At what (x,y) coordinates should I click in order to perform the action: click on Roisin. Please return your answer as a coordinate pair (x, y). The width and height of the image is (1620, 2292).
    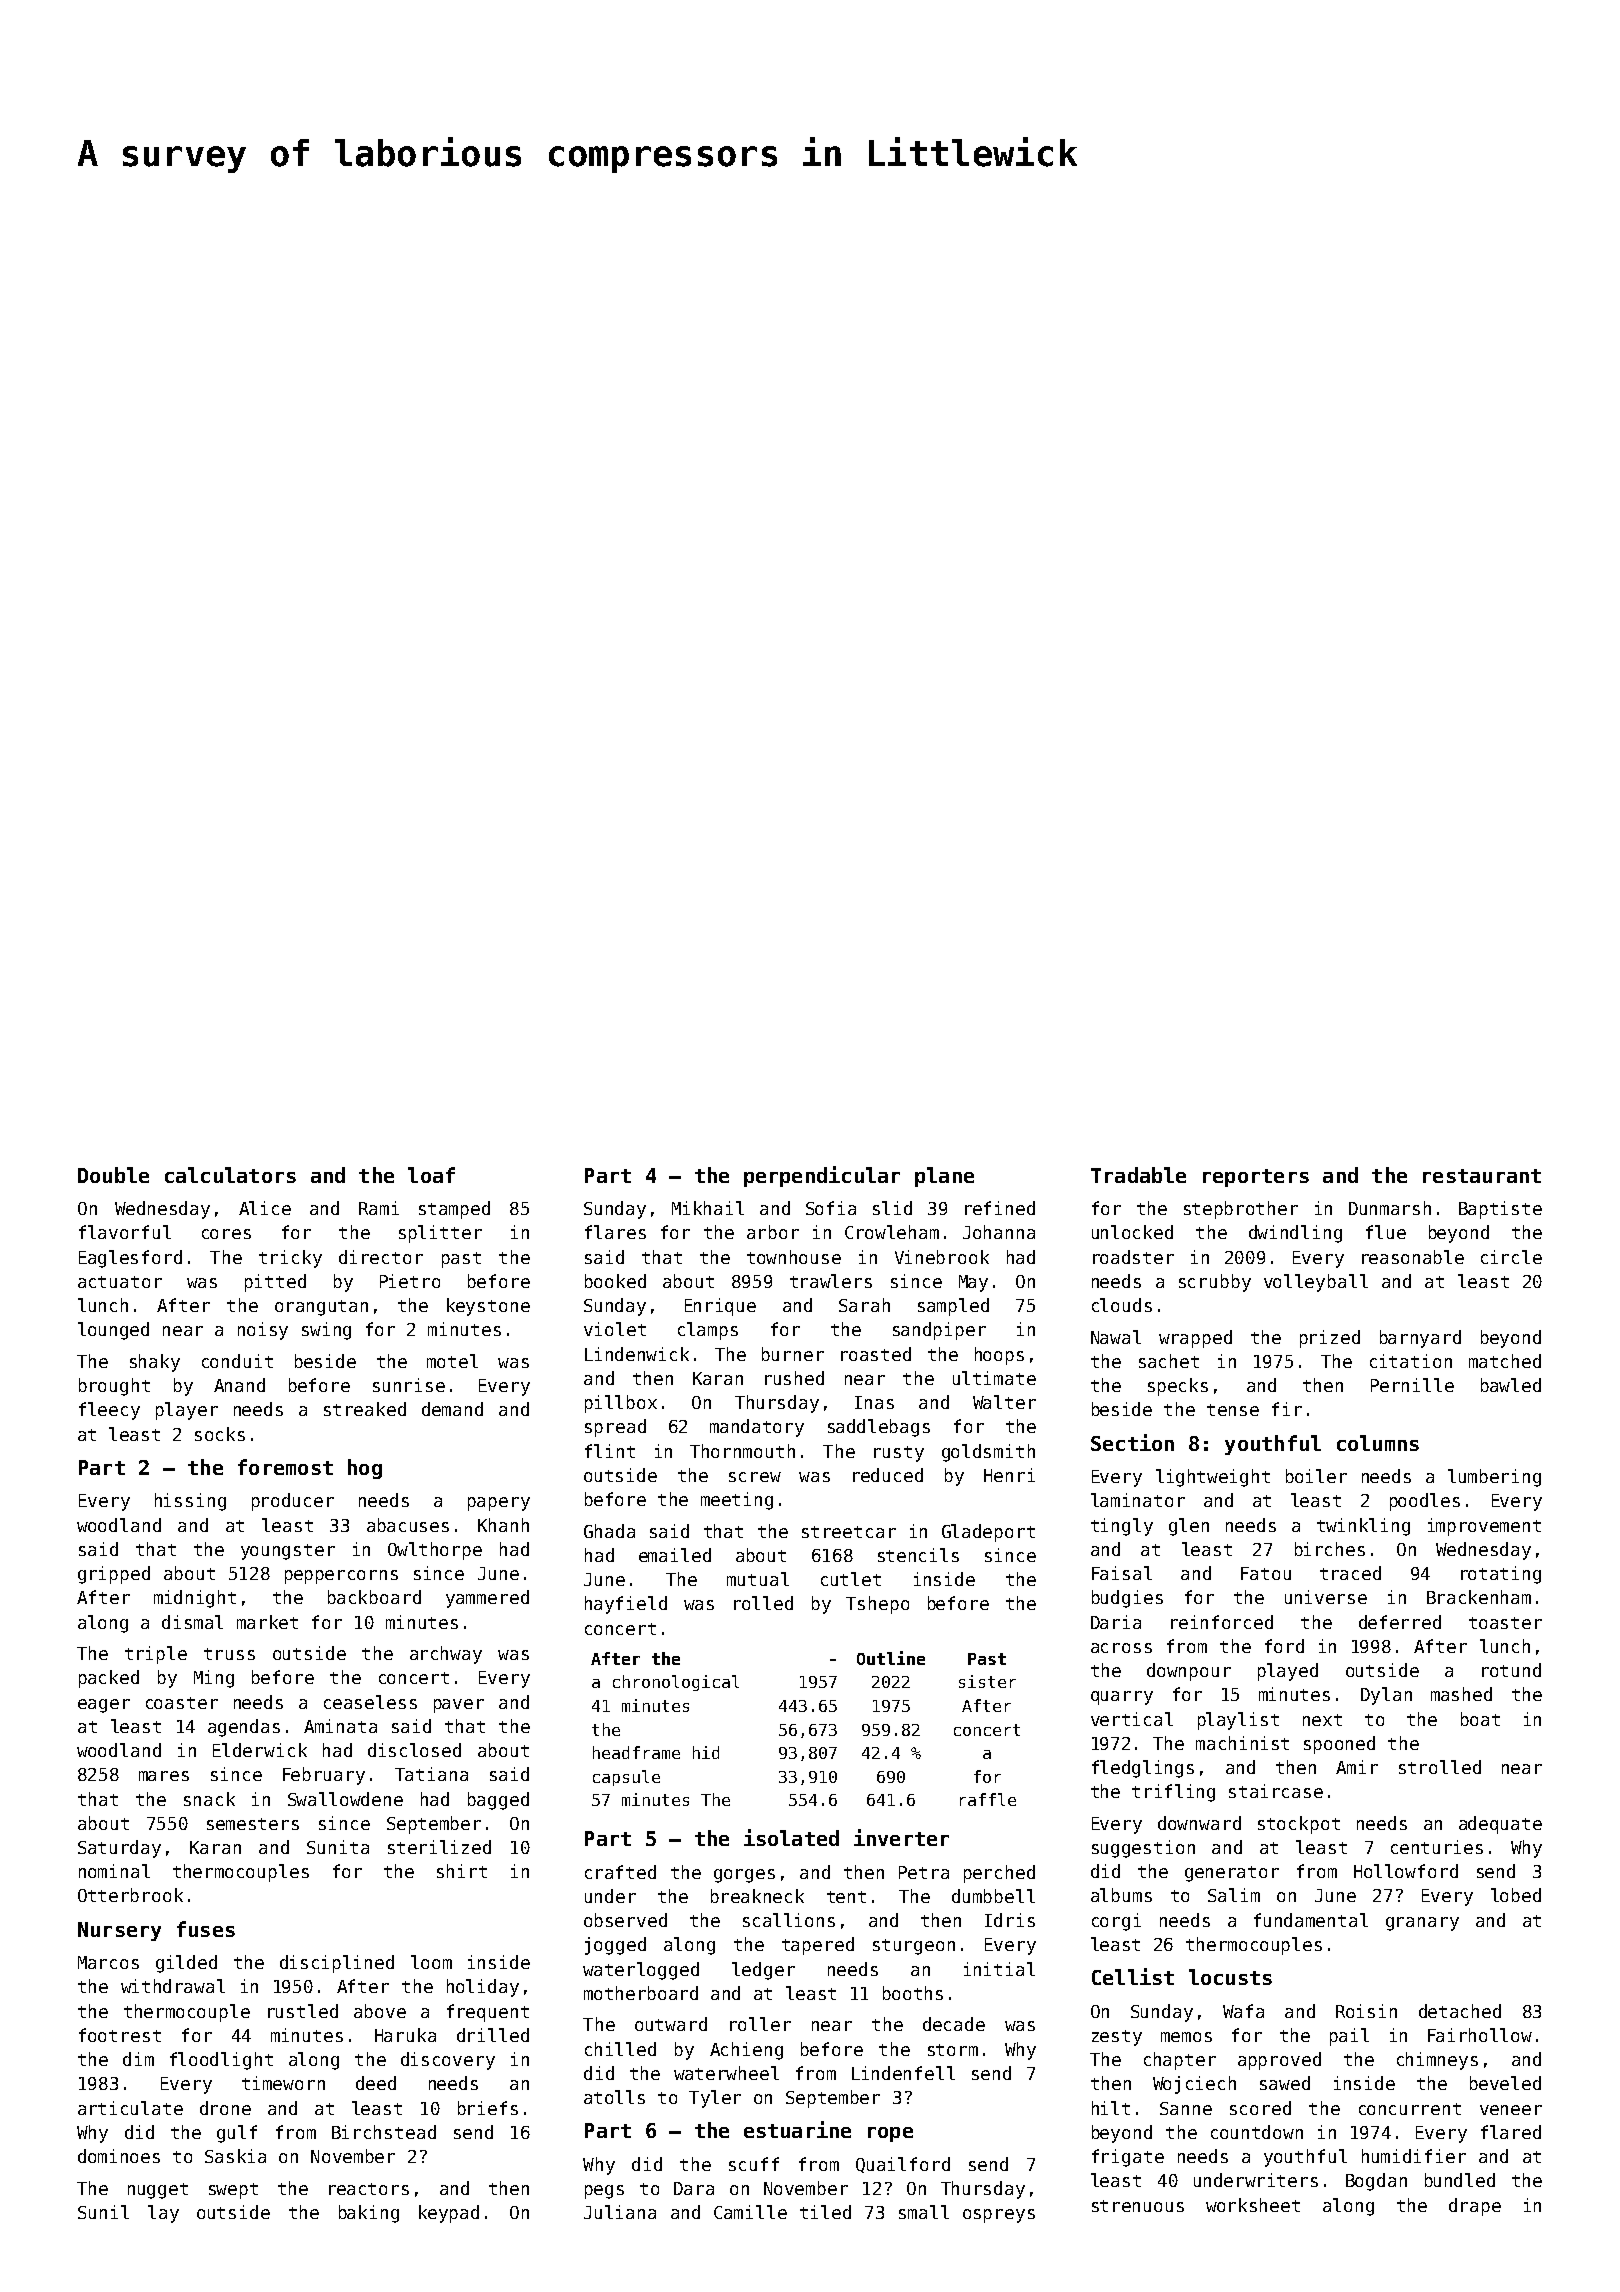
    Looking at the image, I should click on (1366, 2011).
